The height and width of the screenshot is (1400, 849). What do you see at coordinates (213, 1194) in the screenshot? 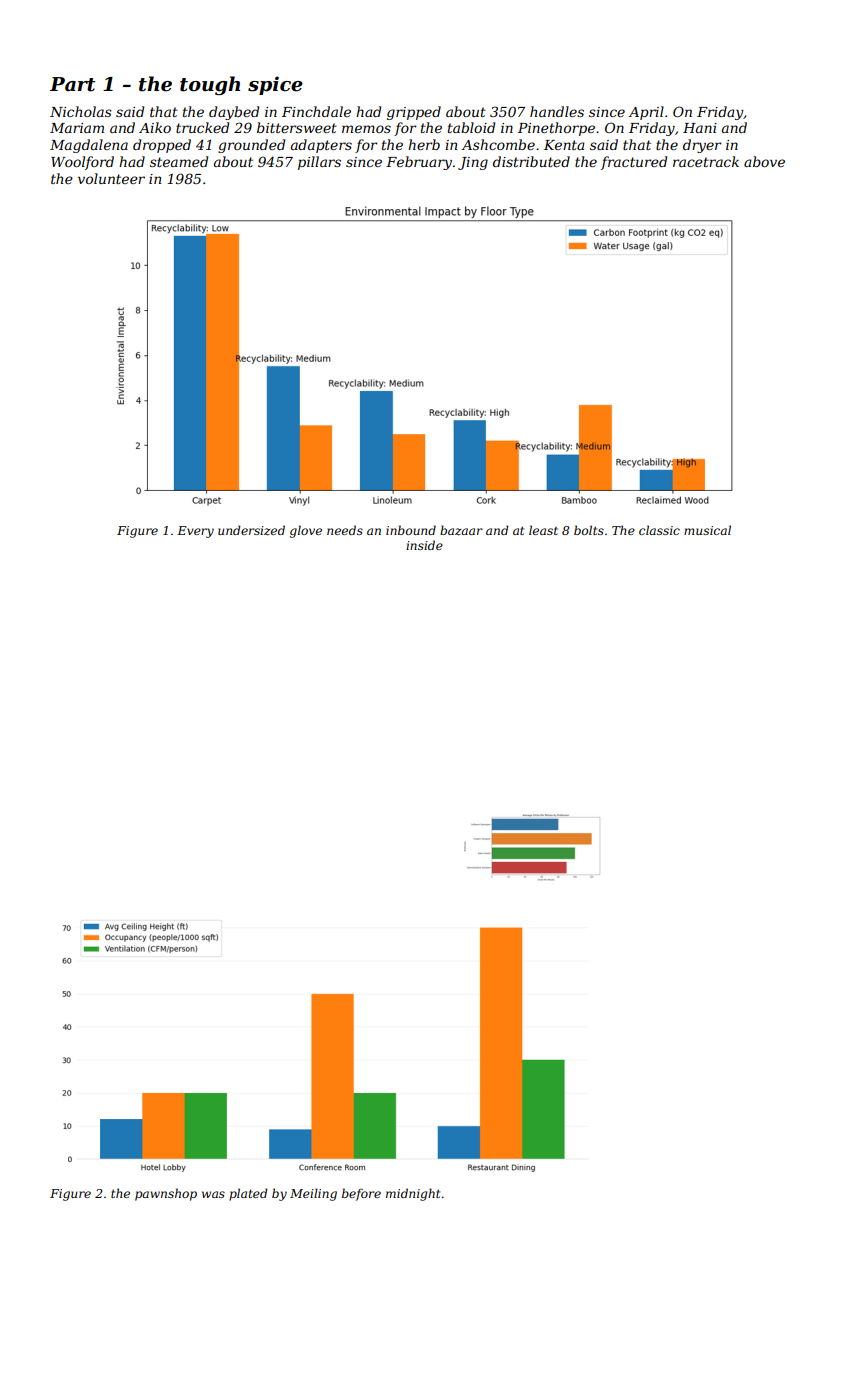
I see `was` at bounding box center [213, 1194].
